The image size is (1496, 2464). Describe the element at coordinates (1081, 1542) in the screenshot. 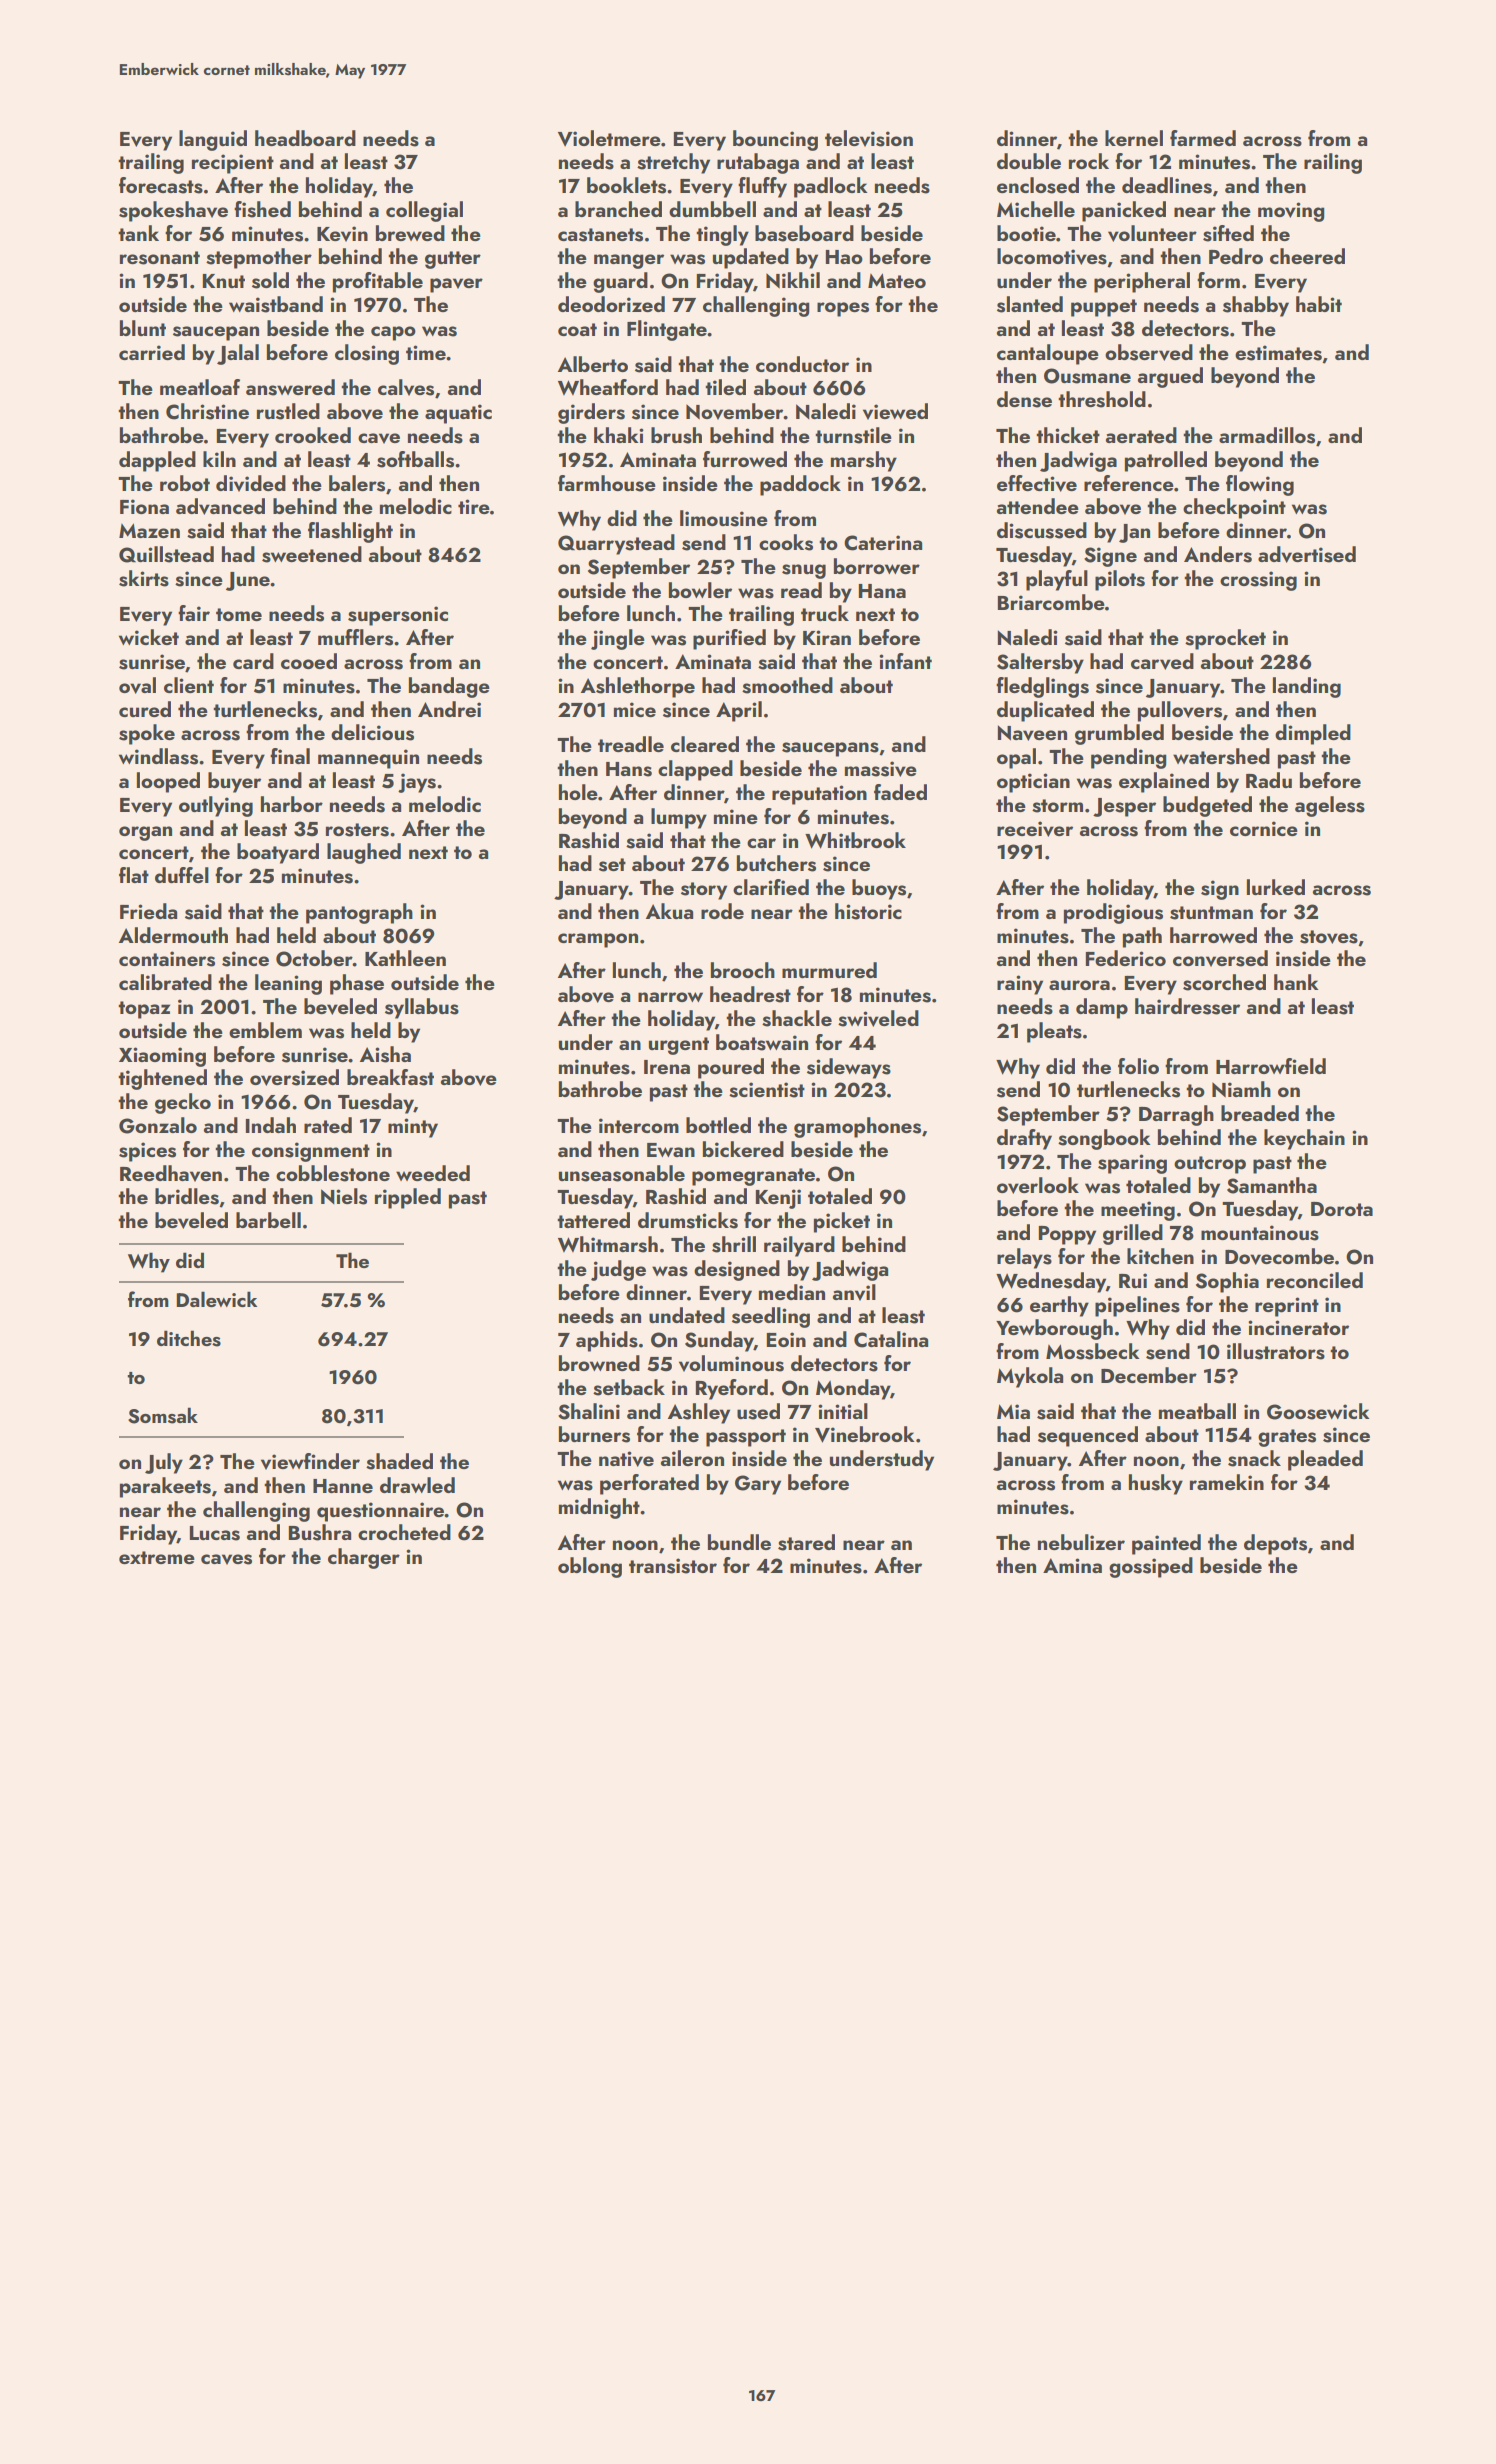

I see `nebulizer` at that location.
